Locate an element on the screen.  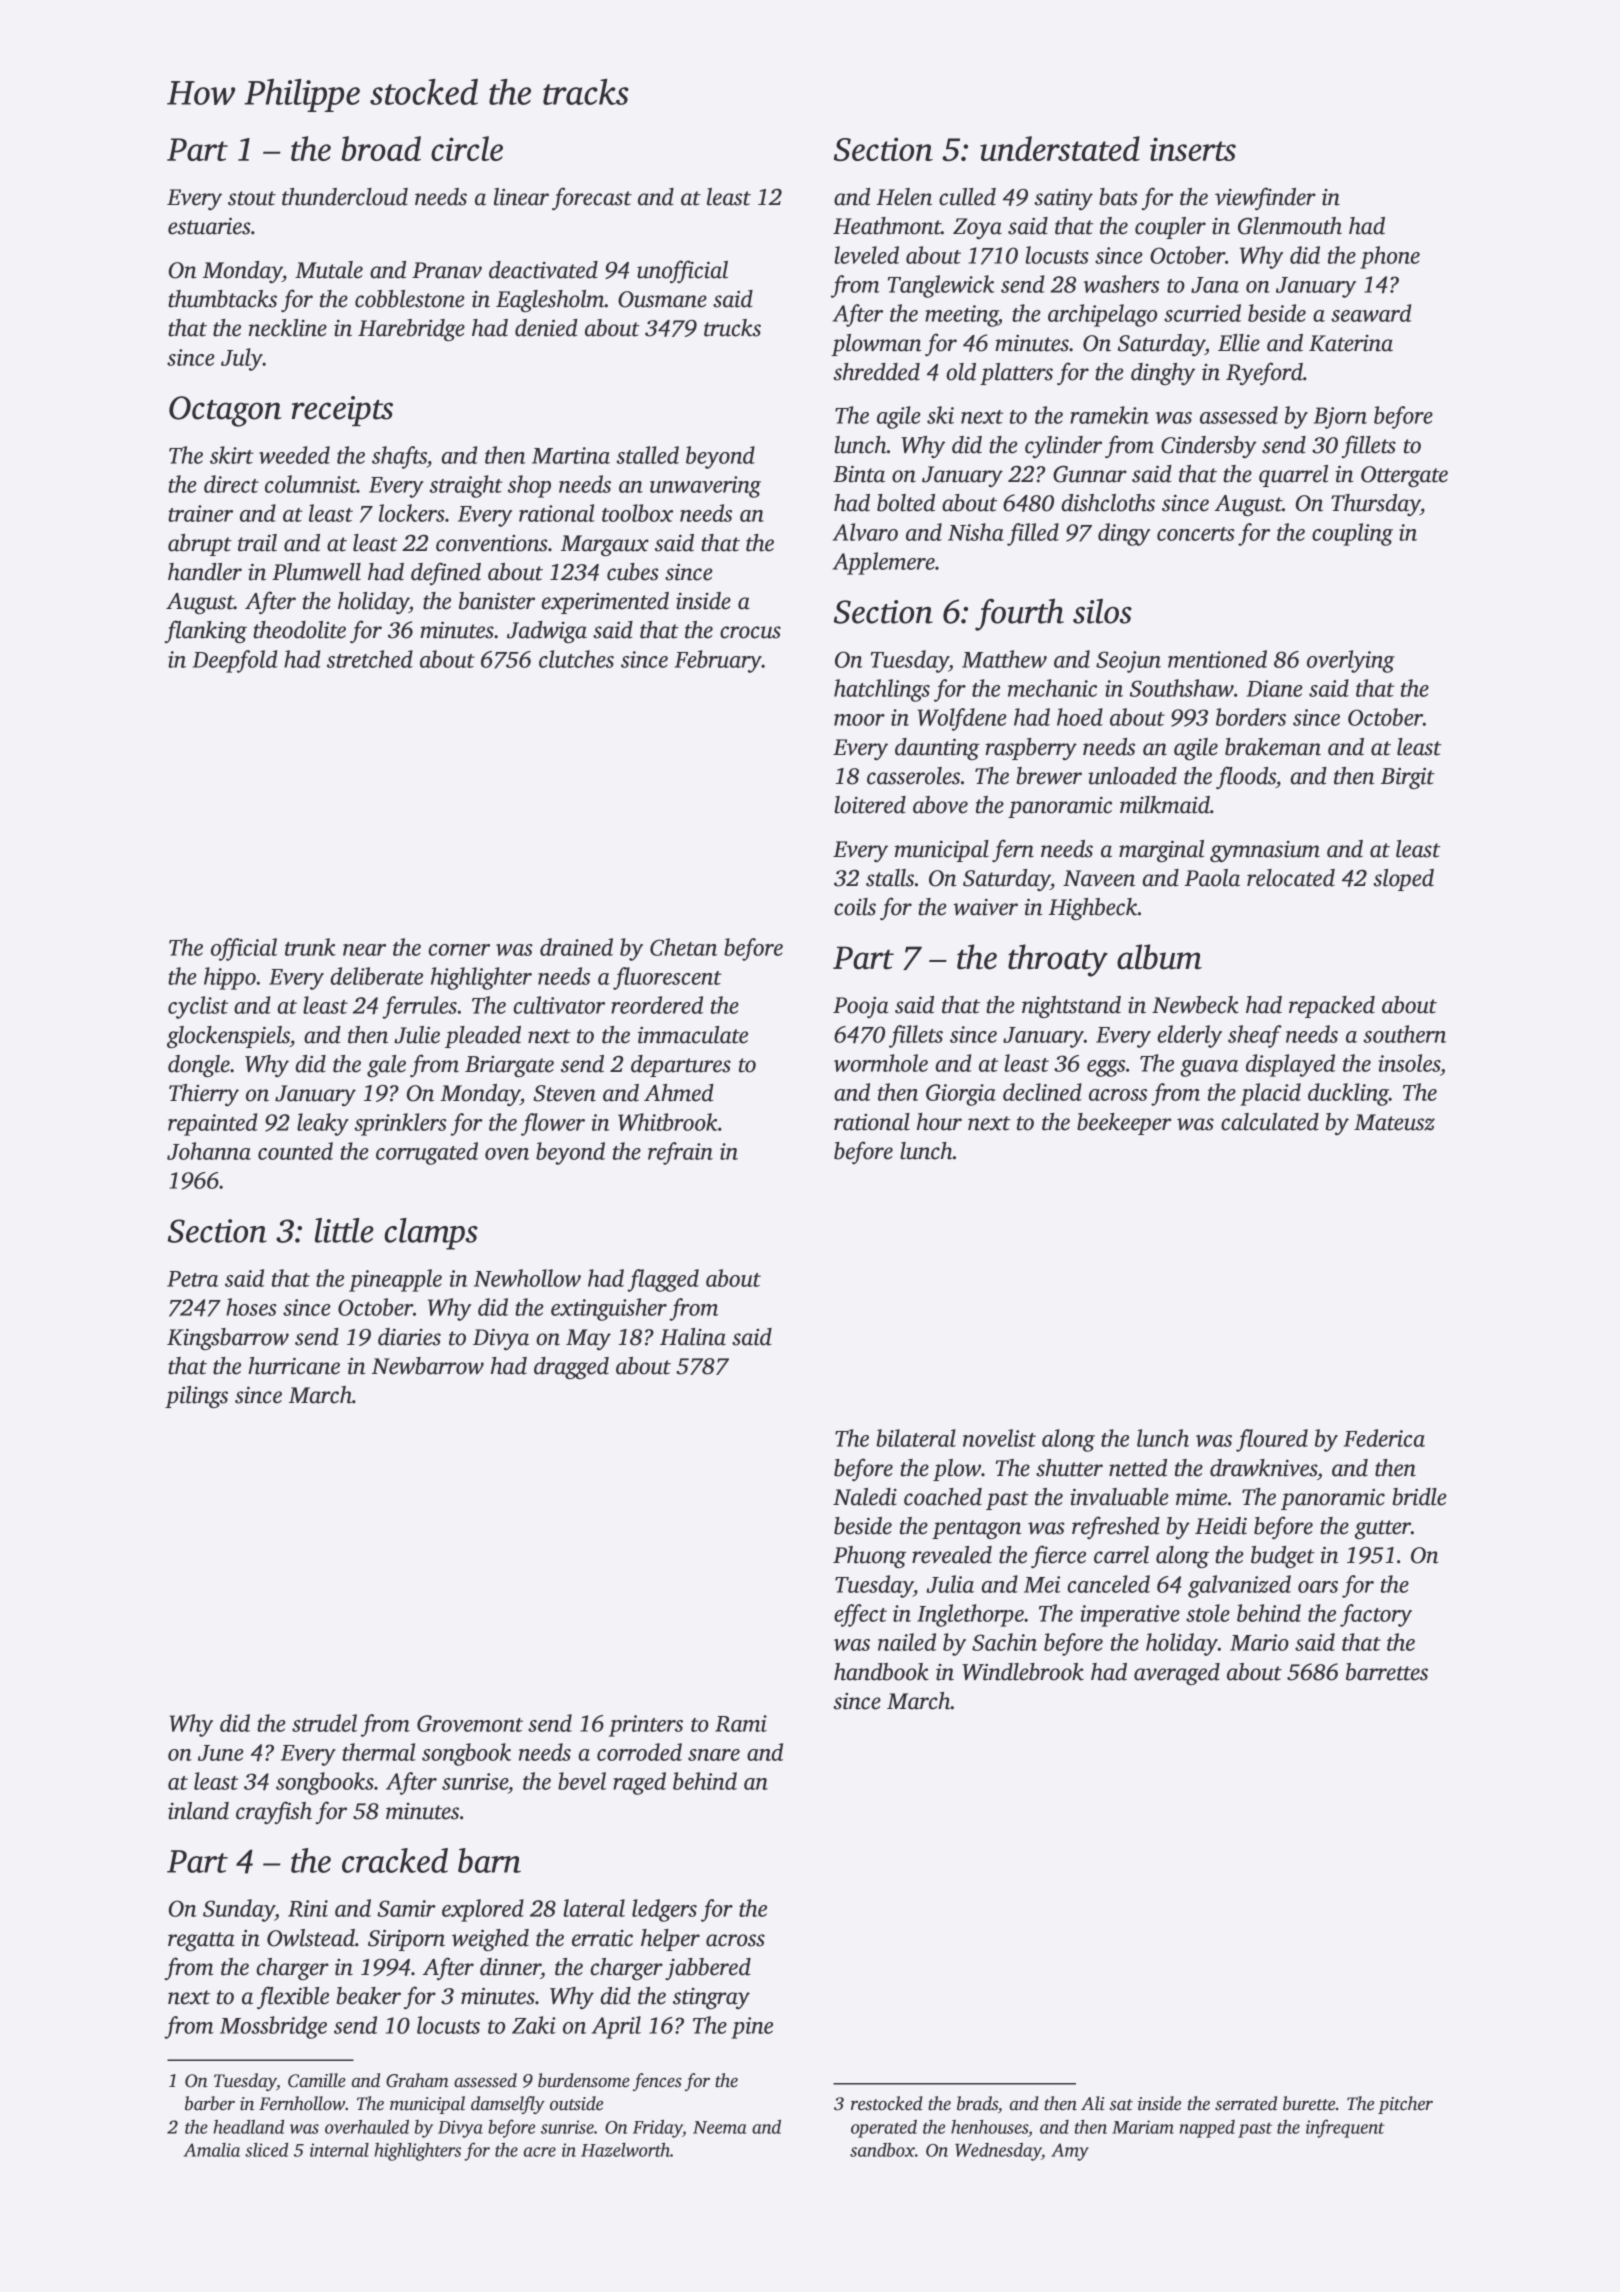
shafts is located at coordinates (399, 457).
